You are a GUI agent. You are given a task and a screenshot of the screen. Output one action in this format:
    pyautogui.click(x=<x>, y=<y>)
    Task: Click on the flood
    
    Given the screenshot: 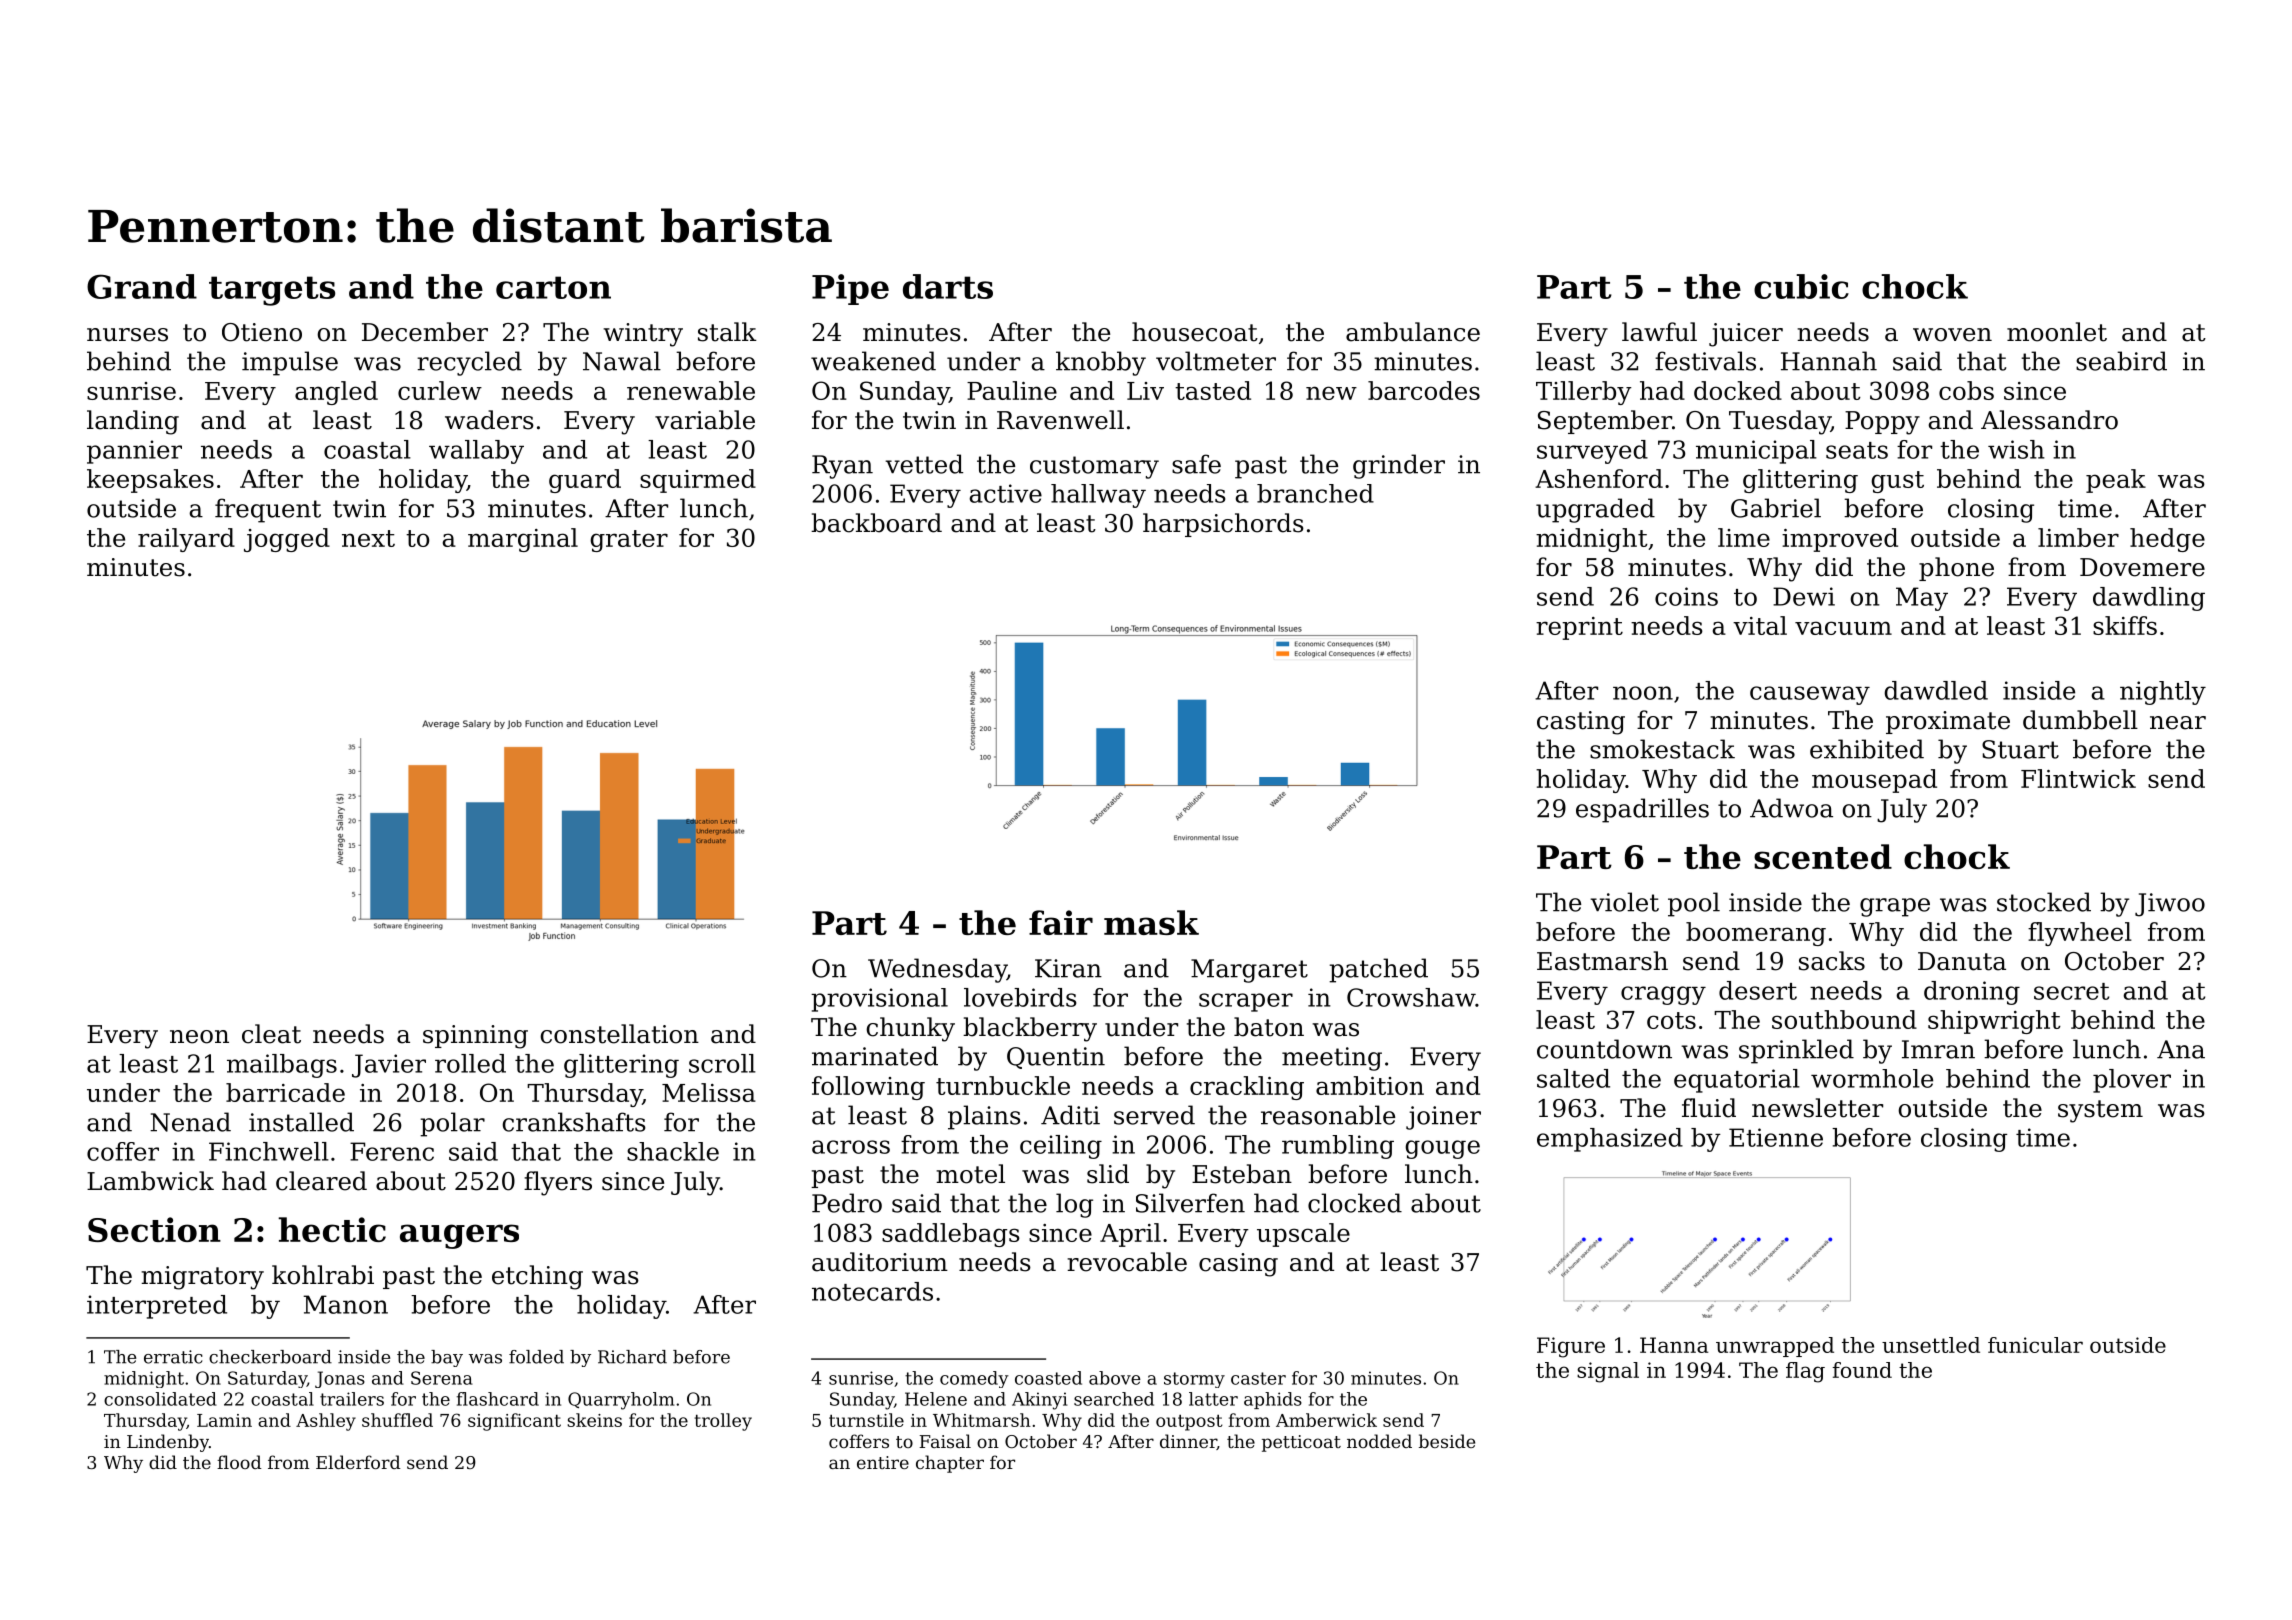 What is the action you would take?
    pyautogui.click(x=239, y=1462)
